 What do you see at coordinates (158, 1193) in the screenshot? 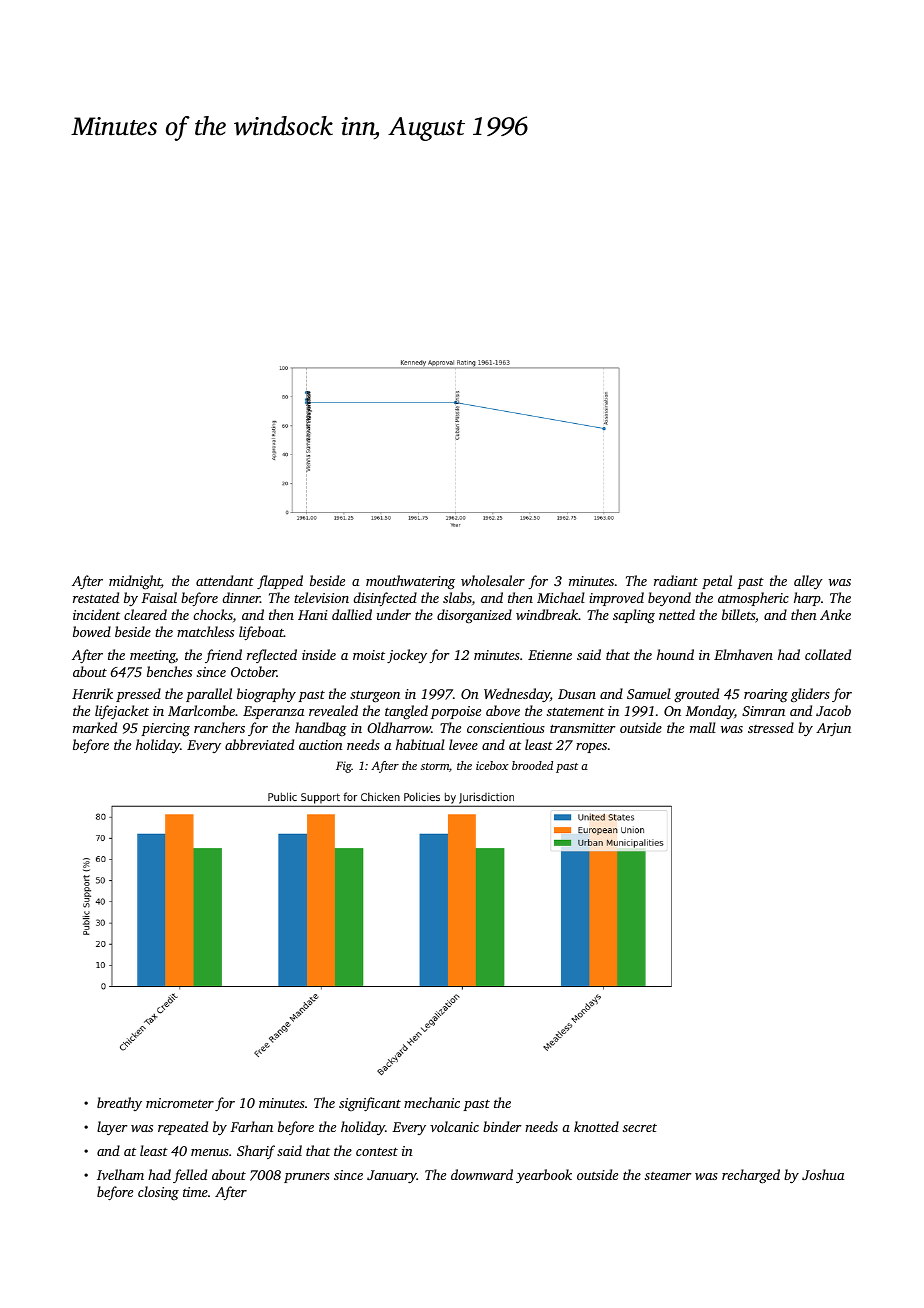
I see `closing` at bounding box center [158, 1193].
